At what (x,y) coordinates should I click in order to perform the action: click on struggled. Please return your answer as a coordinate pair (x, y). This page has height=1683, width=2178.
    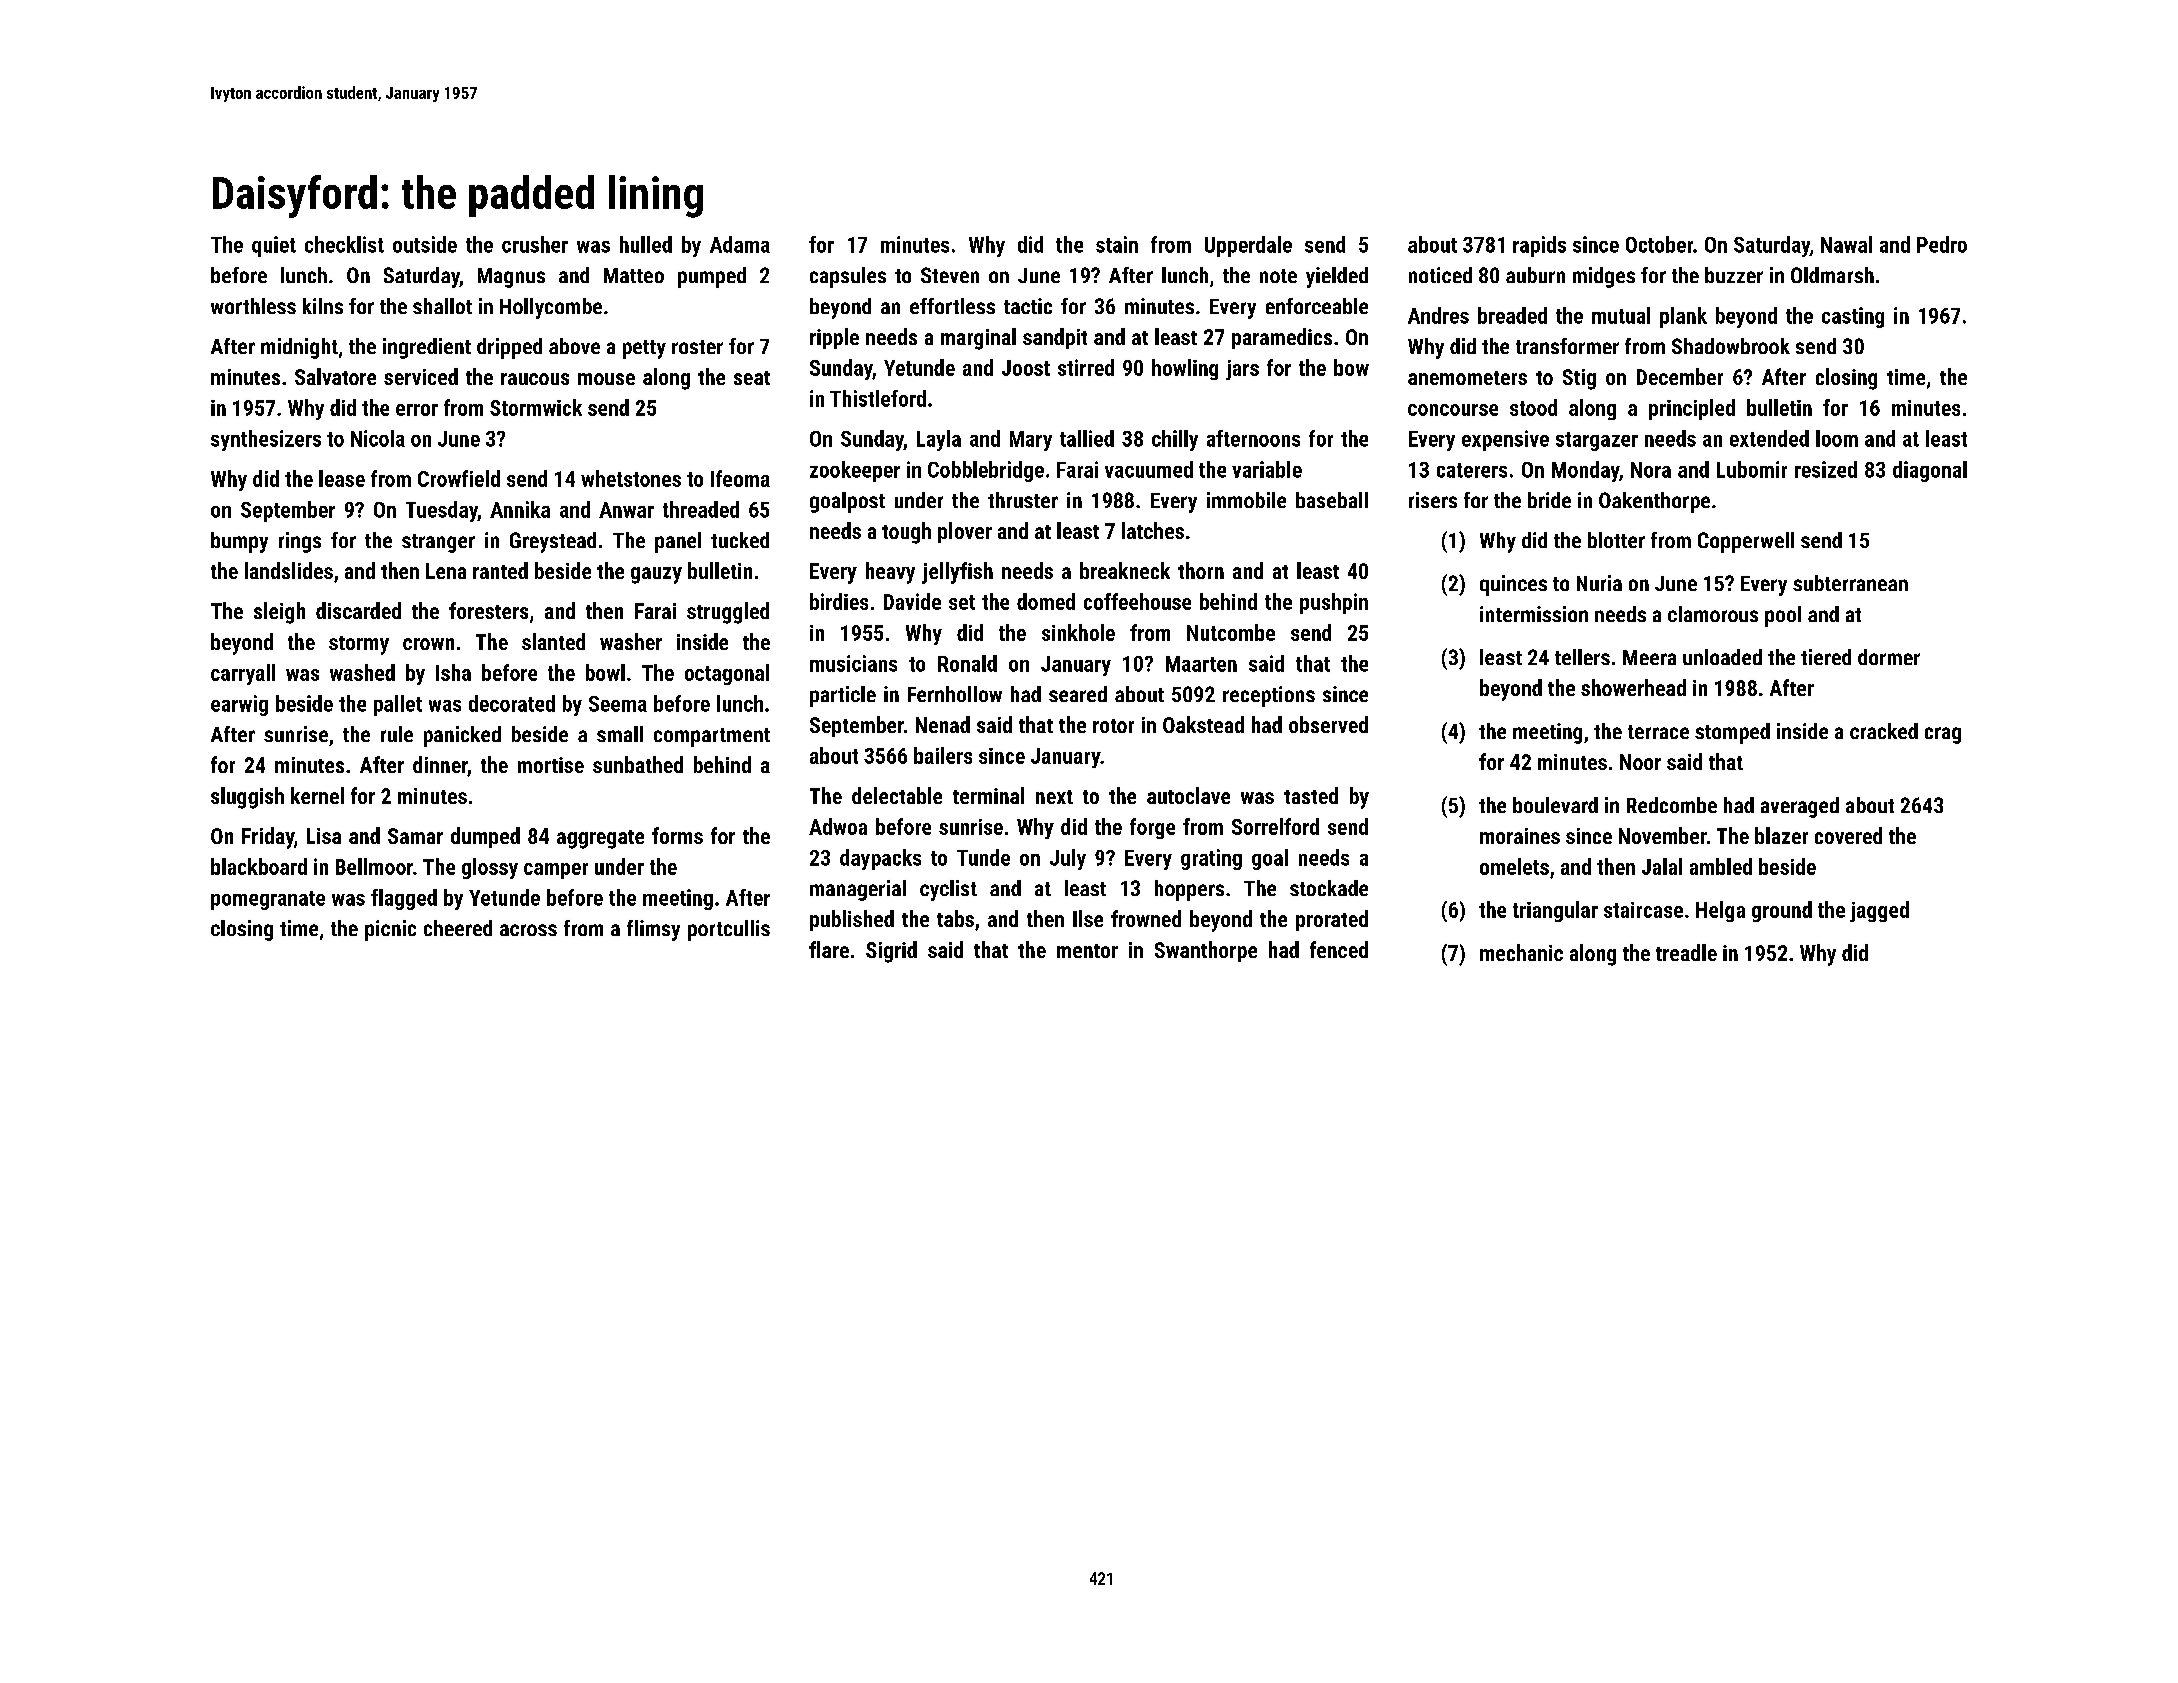
    Looking at the image, I should click on (728, 613).
